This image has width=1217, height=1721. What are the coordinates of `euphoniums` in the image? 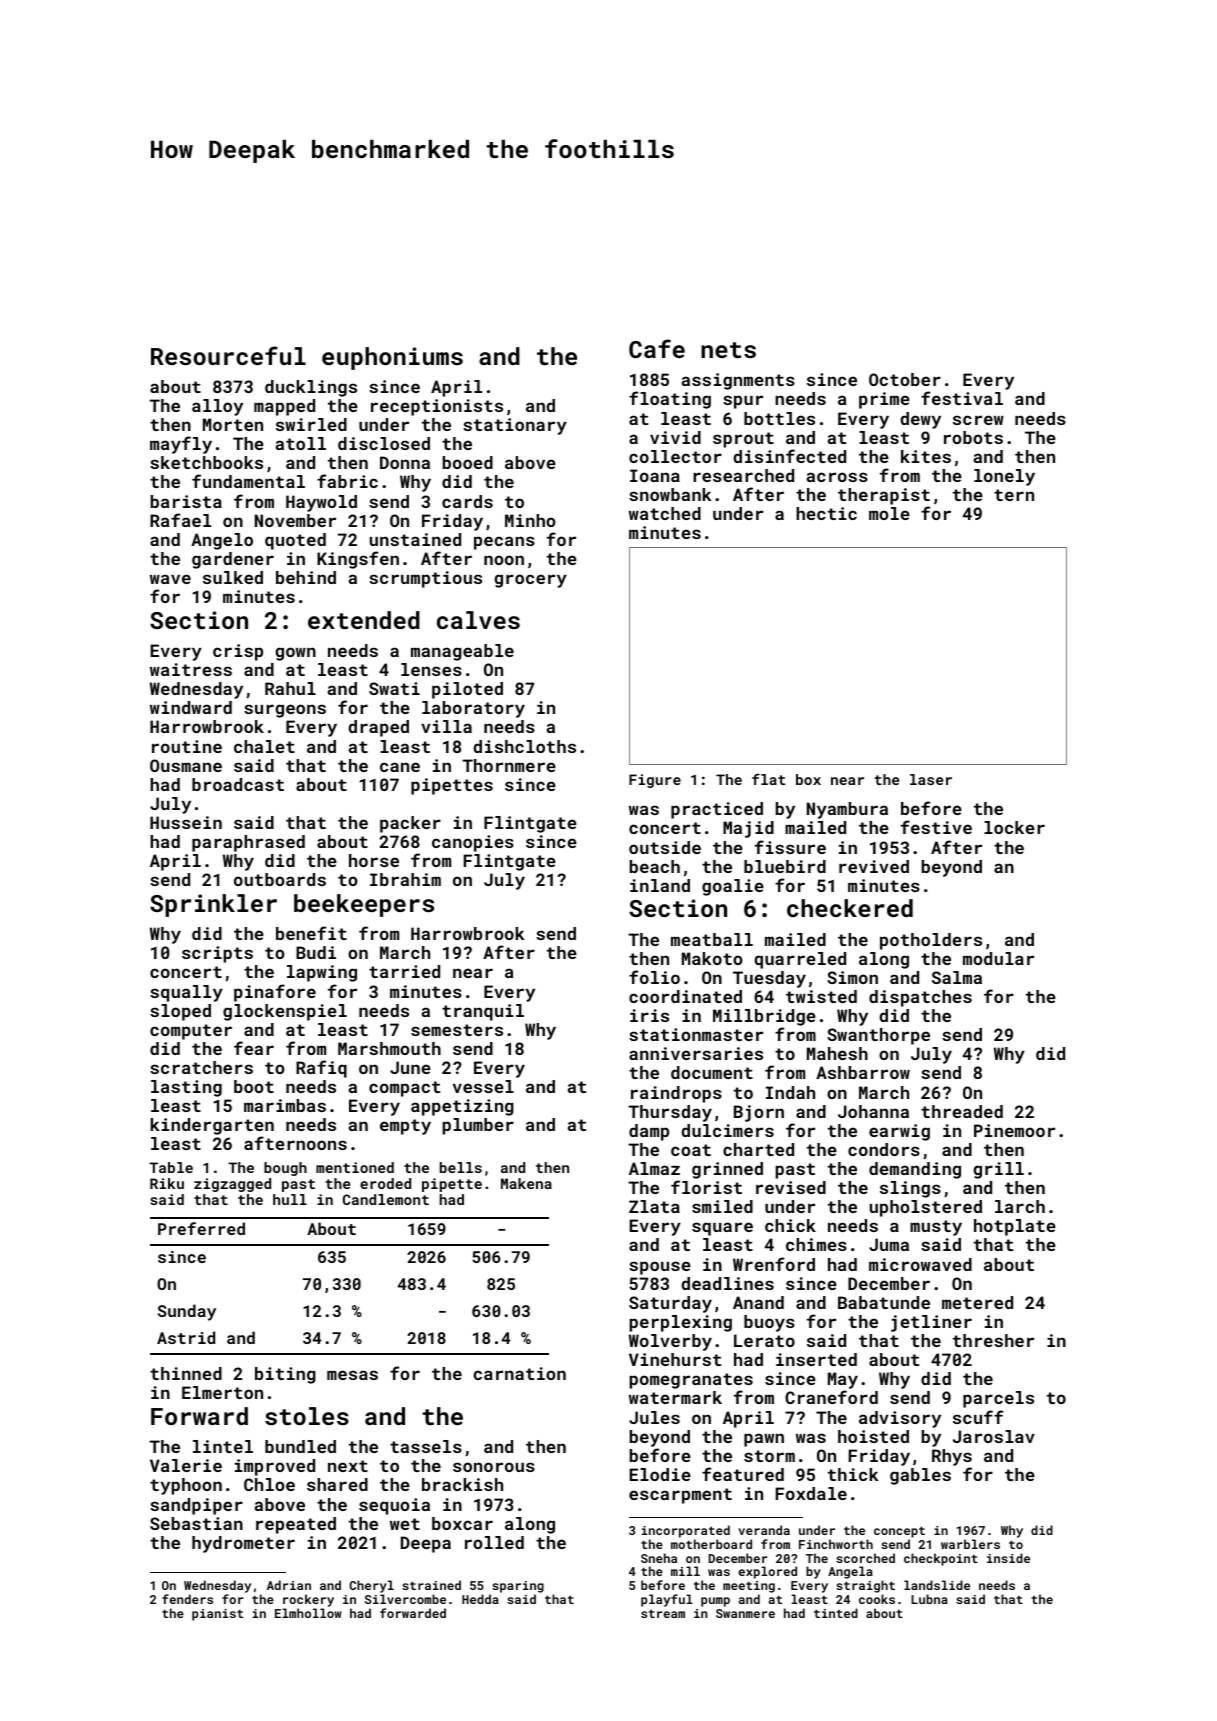 It's located at (392, 358).
